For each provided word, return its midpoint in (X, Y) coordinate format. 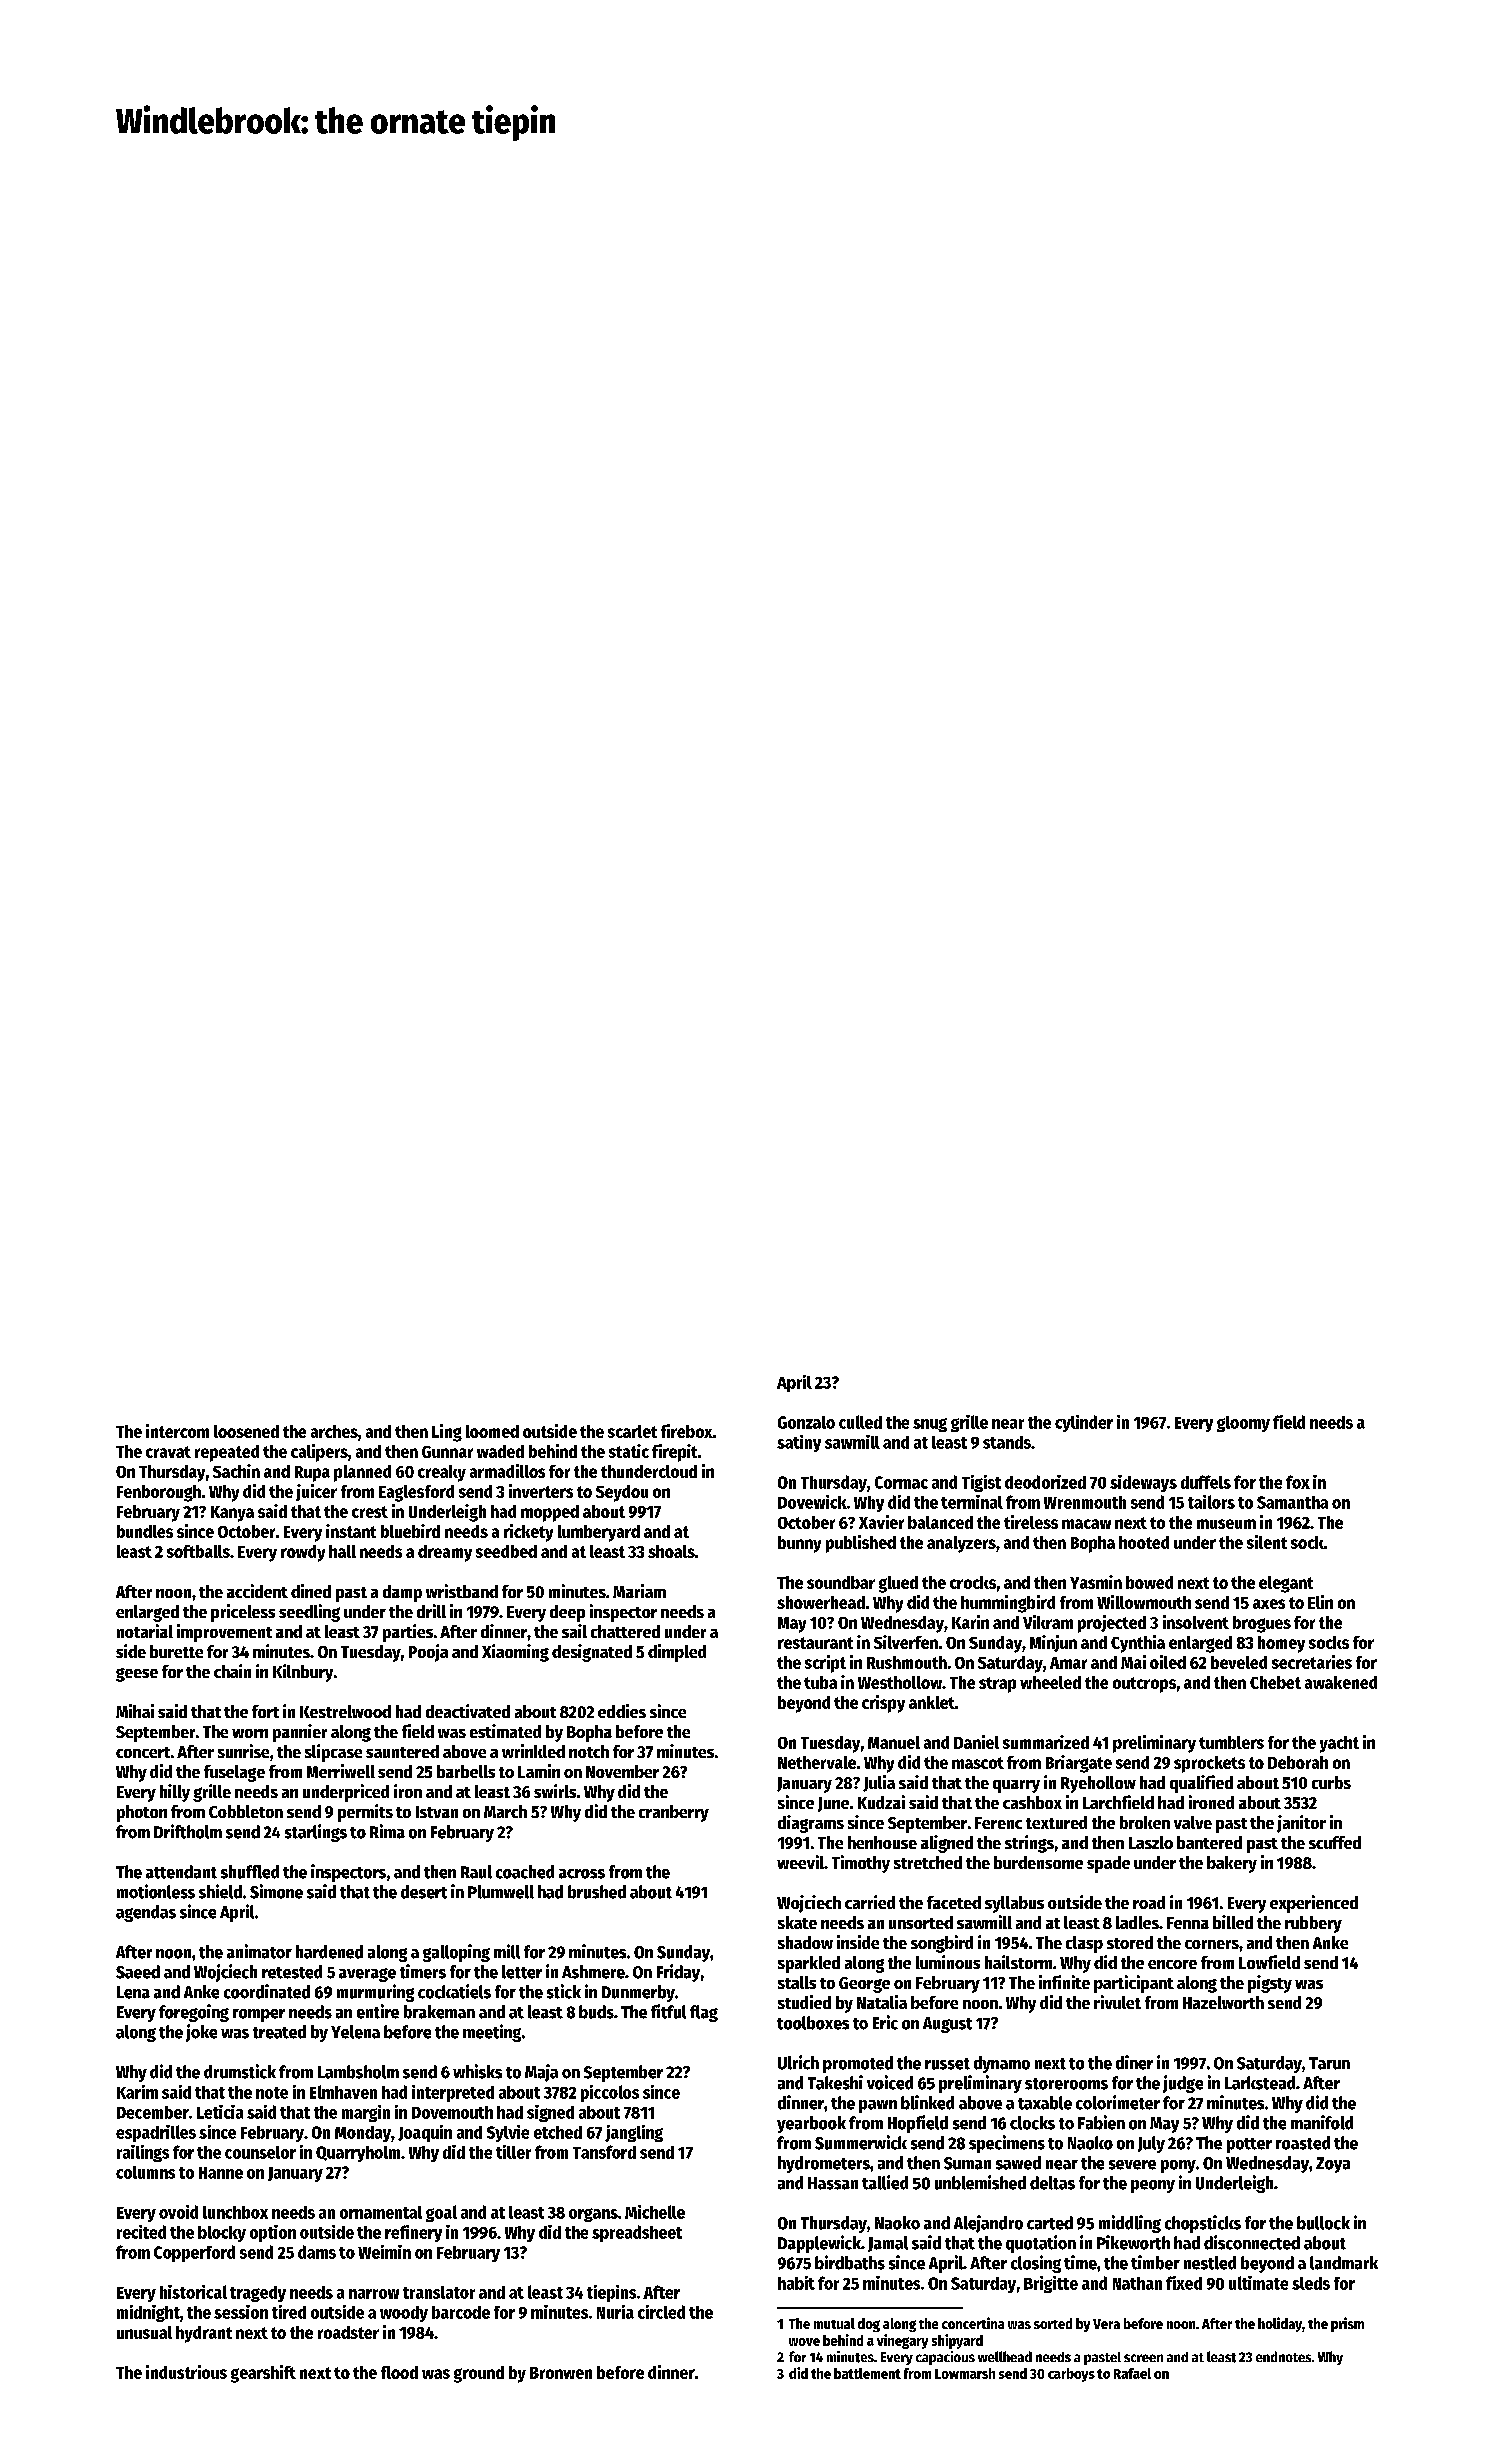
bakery (1232, 1864)
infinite (1064, 1982)
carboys (1071, 2375)
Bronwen (561, 2373)
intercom (177, 1431)
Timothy (861, 1864)
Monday (363, 2134)
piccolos (610, 2093)
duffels (1206, 1482)
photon (142, 1813)
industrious (186, 2372)
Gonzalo (806, 1422)
